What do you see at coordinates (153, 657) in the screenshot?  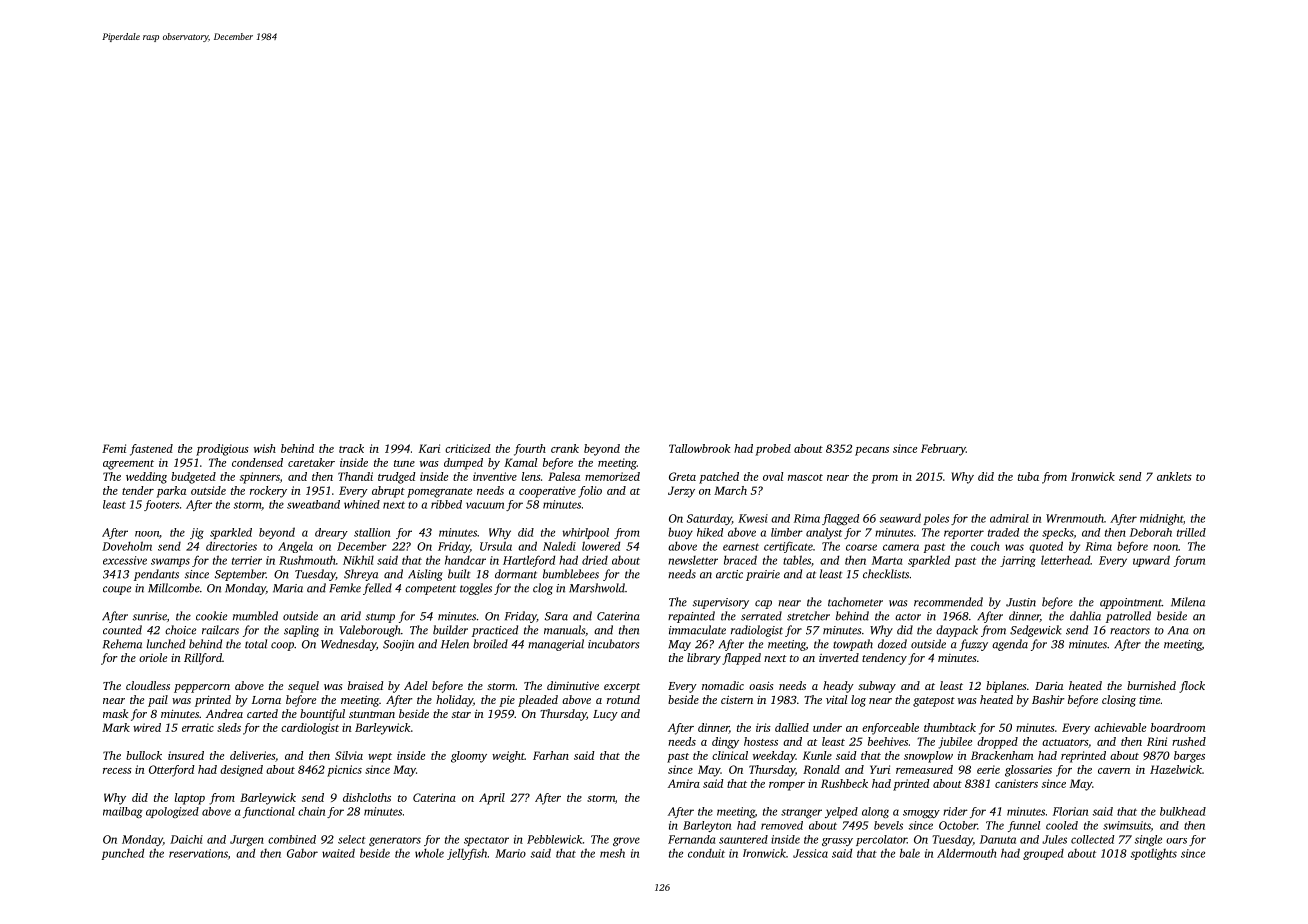 I see `oriole` at bounding box center [153, 657].
